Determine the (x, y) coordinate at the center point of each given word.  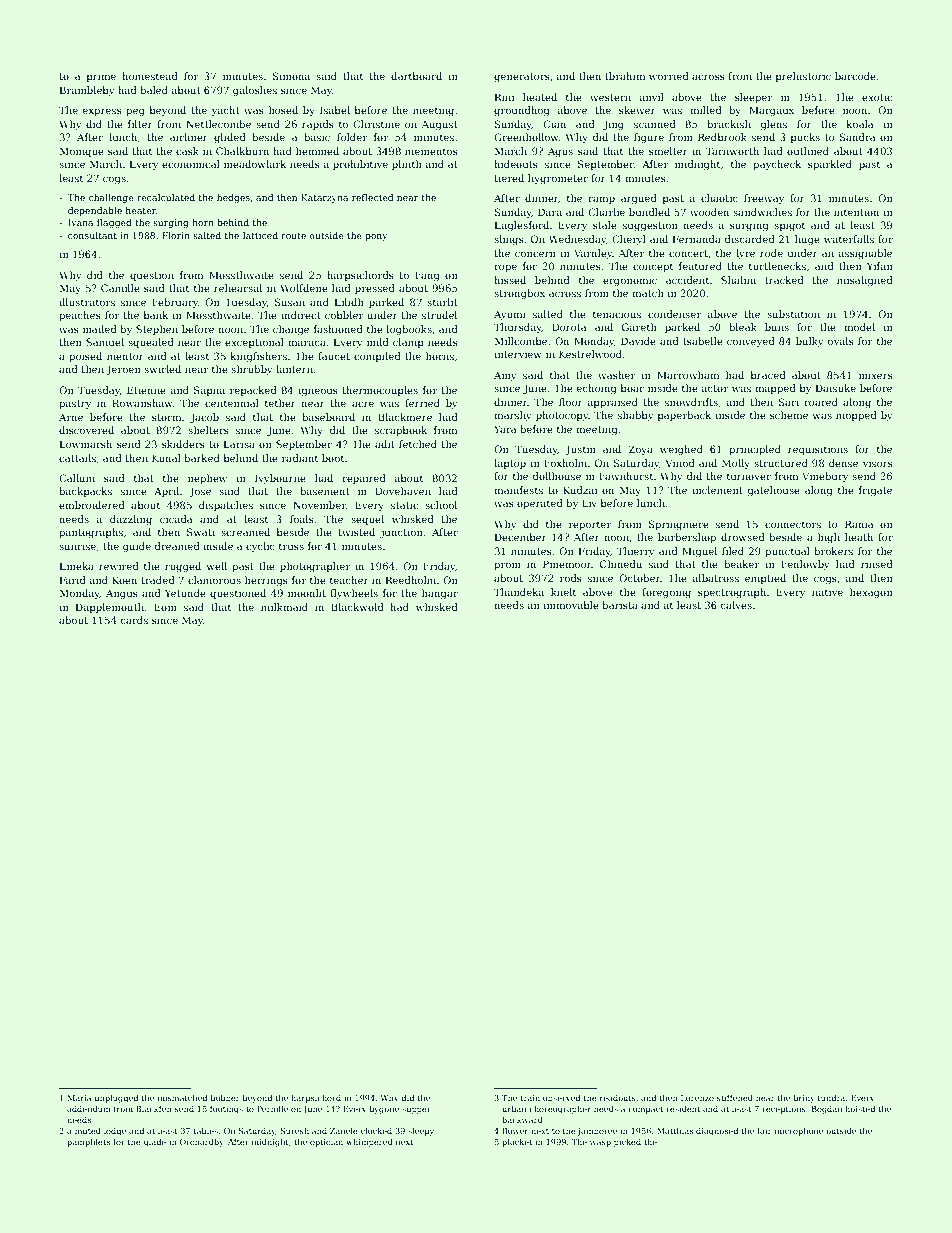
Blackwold (357, 607)
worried (669, 76)
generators (522, 77)
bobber (225, 1097)
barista (620, 605)
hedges (233, 198)
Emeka (77, 566)
